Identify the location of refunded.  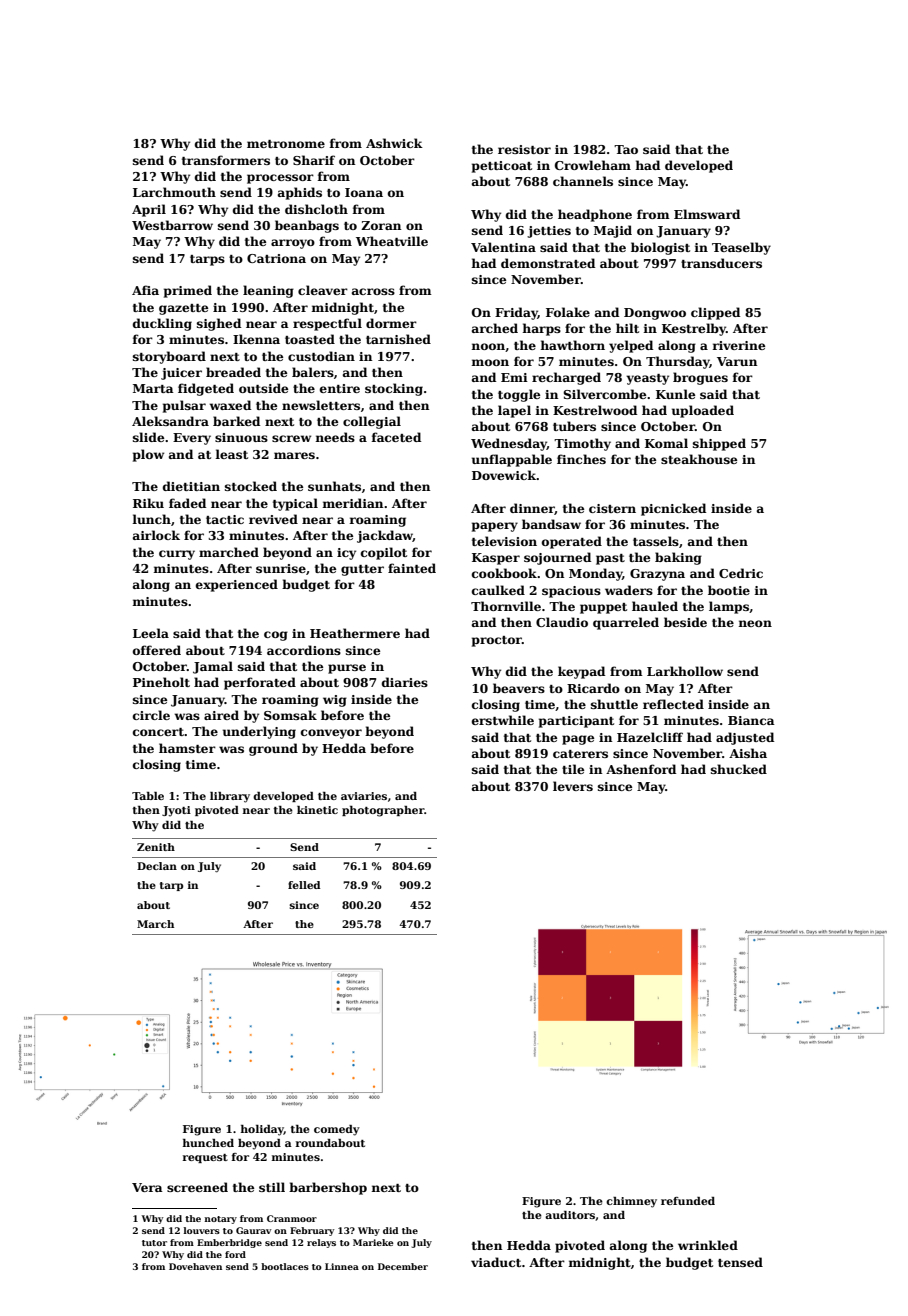
(688, 1201).
